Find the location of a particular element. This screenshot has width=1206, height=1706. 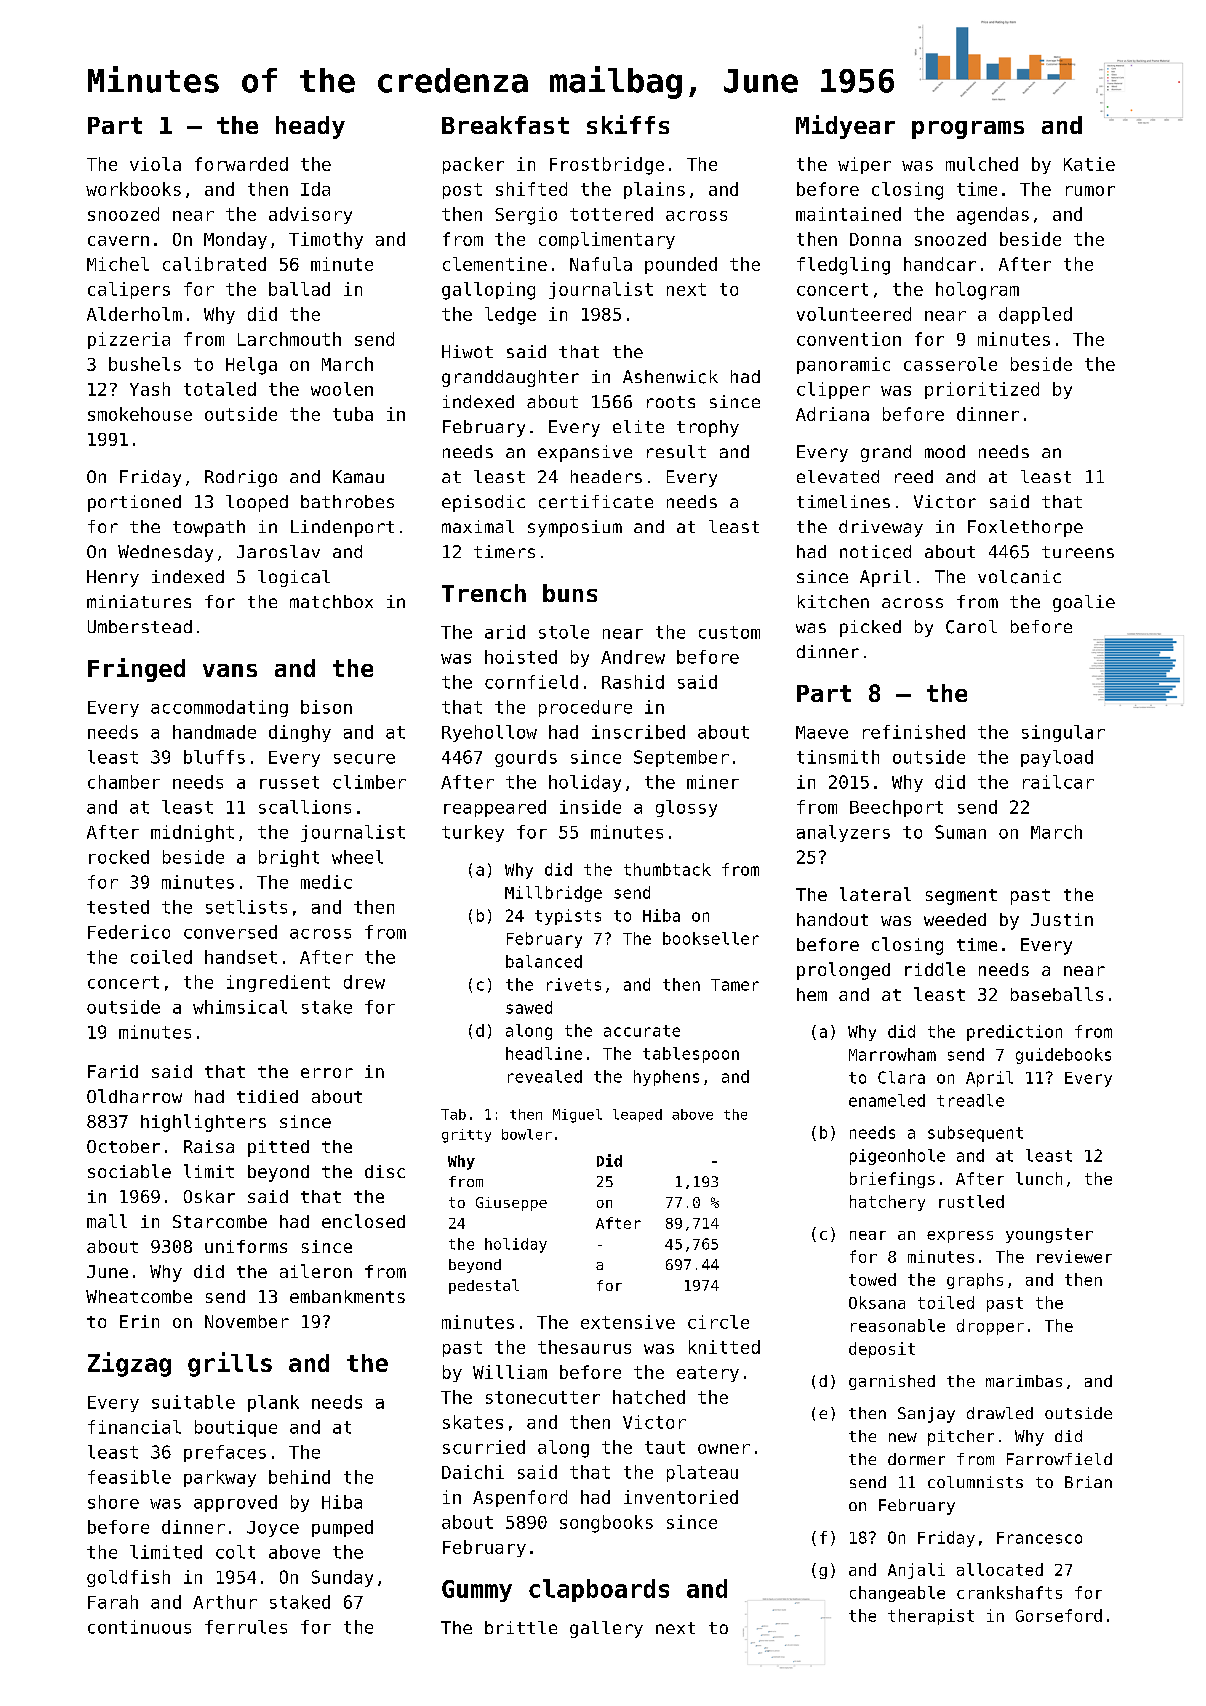

continuous is located at coordinates (139, 1627).
